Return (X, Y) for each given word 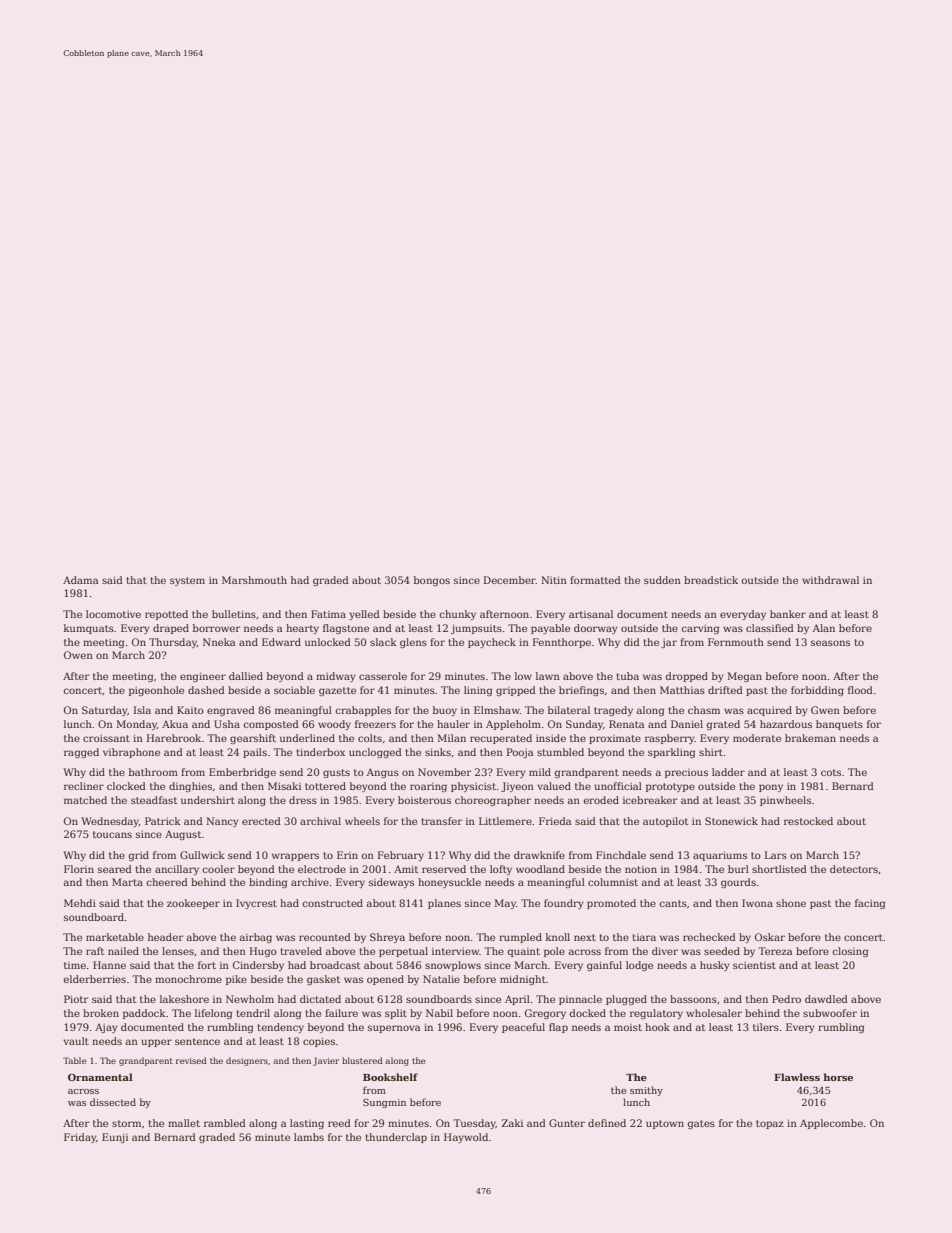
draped (171, 629)
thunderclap (396, 1138)
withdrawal (830, 580)
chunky (457, 615)
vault (76, 1041)
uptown (665, 1124)
